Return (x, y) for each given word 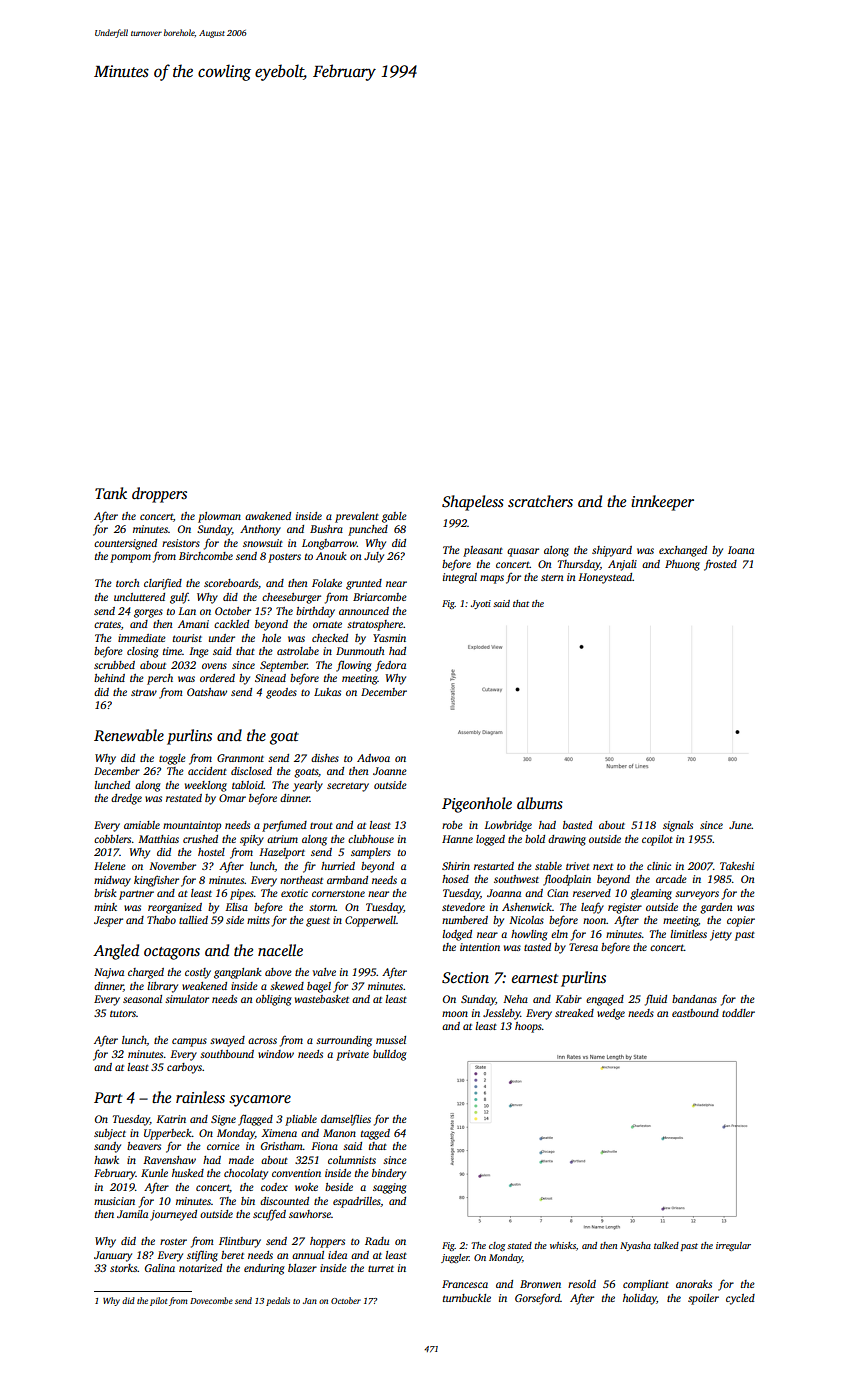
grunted (364, 584)
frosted (720, 565)
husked (188, 1173)
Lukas (327, 692)
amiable (142, 825)
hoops (528, 1027)
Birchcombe (206, 556)
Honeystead (605, 578)
